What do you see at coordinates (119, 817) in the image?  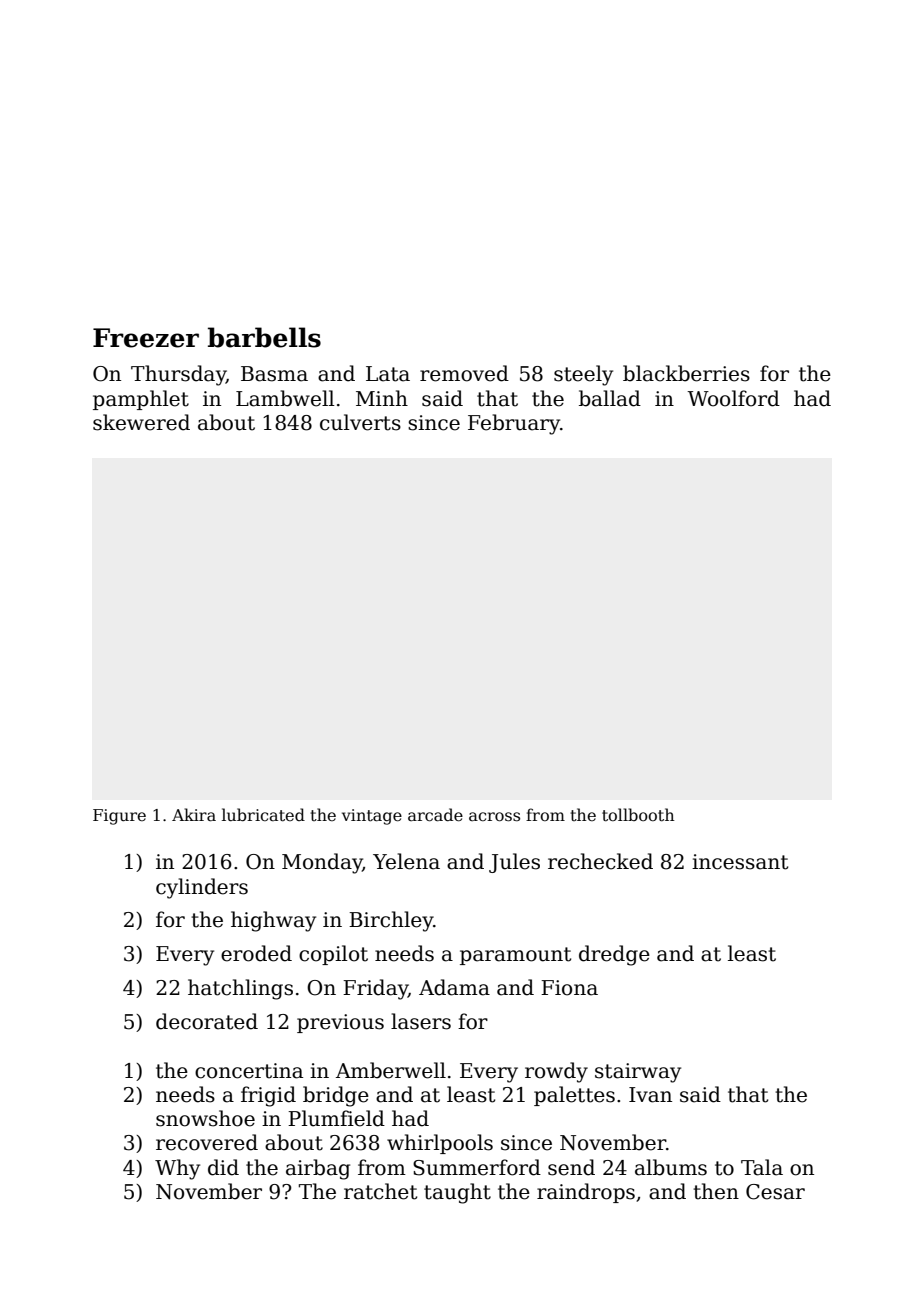 I see `Figure` at bounding box center [119, 817].
